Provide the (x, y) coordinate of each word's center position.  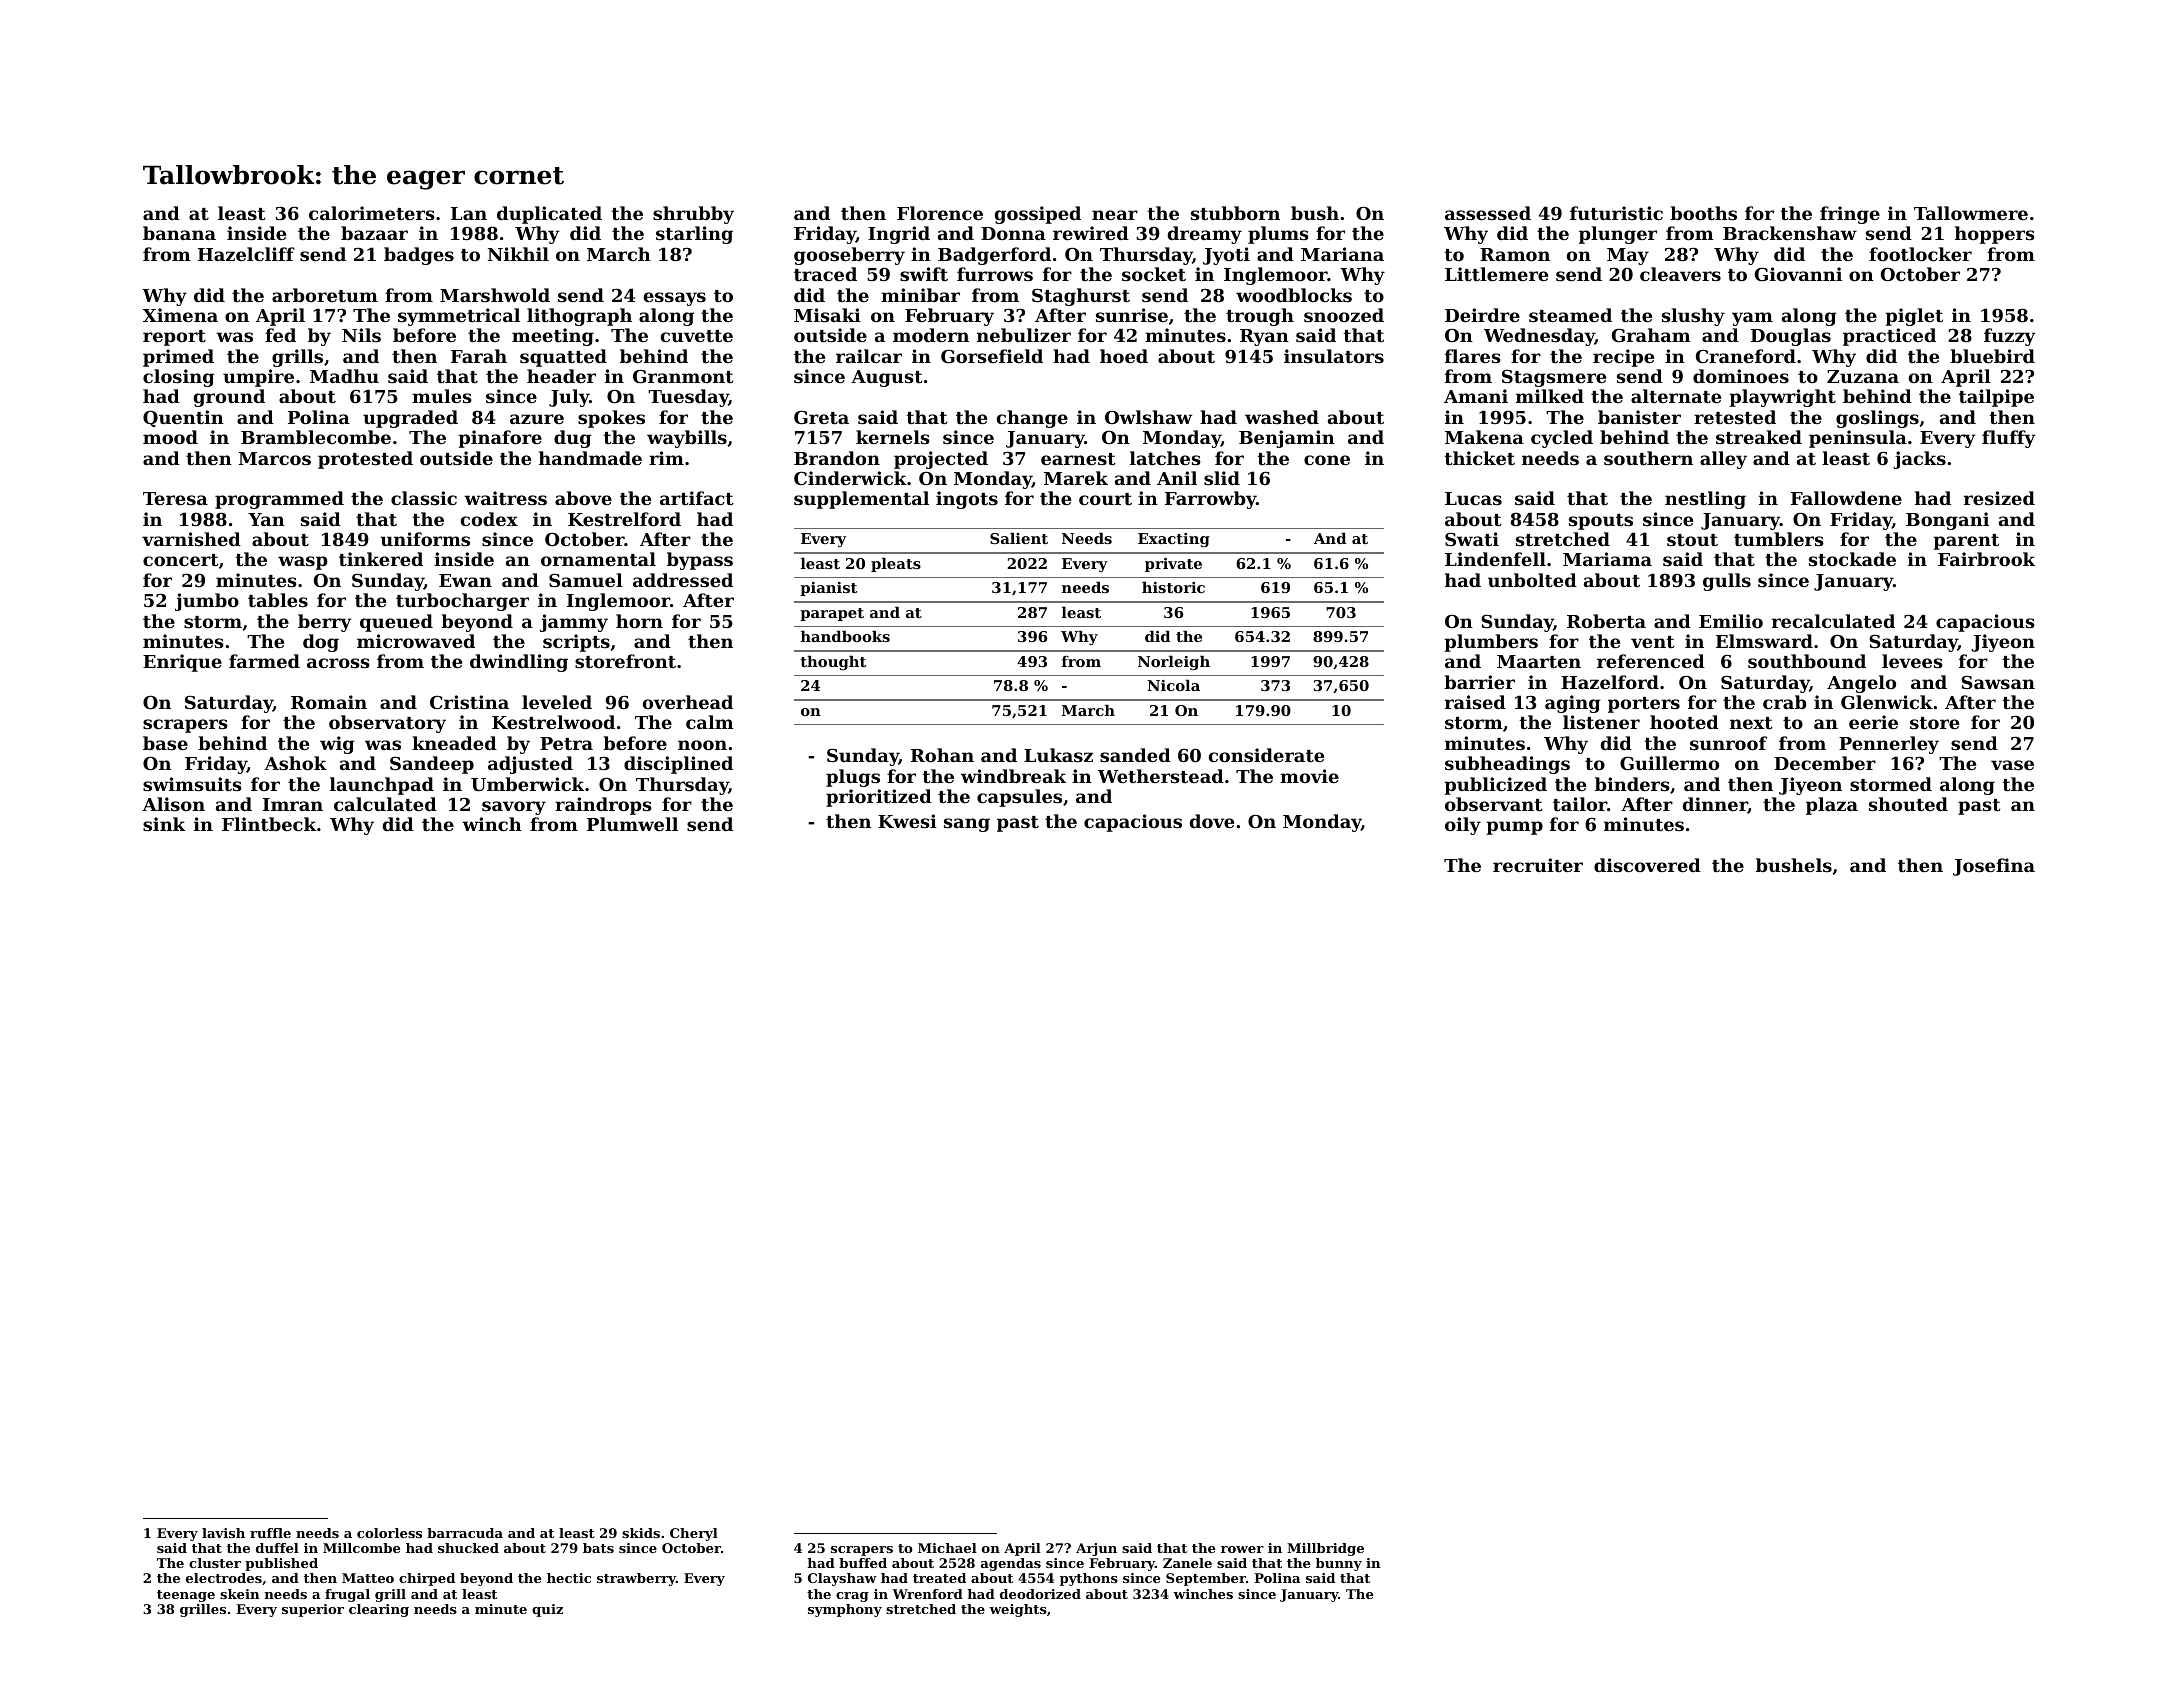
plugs (853, 778)
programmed (279, 500)
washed (1282, 417)
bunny (1339, 1564)
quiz (547, 1610)
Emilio (1731, 621)
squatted (563, 358)
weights (1018, 1610)
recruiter (1538, 865)
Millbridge (1325, 1549)
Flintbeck (269, 824)
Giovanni (1798, 274)
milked (1550, 396)
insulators (1334, 356)
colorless (389, 1533)
